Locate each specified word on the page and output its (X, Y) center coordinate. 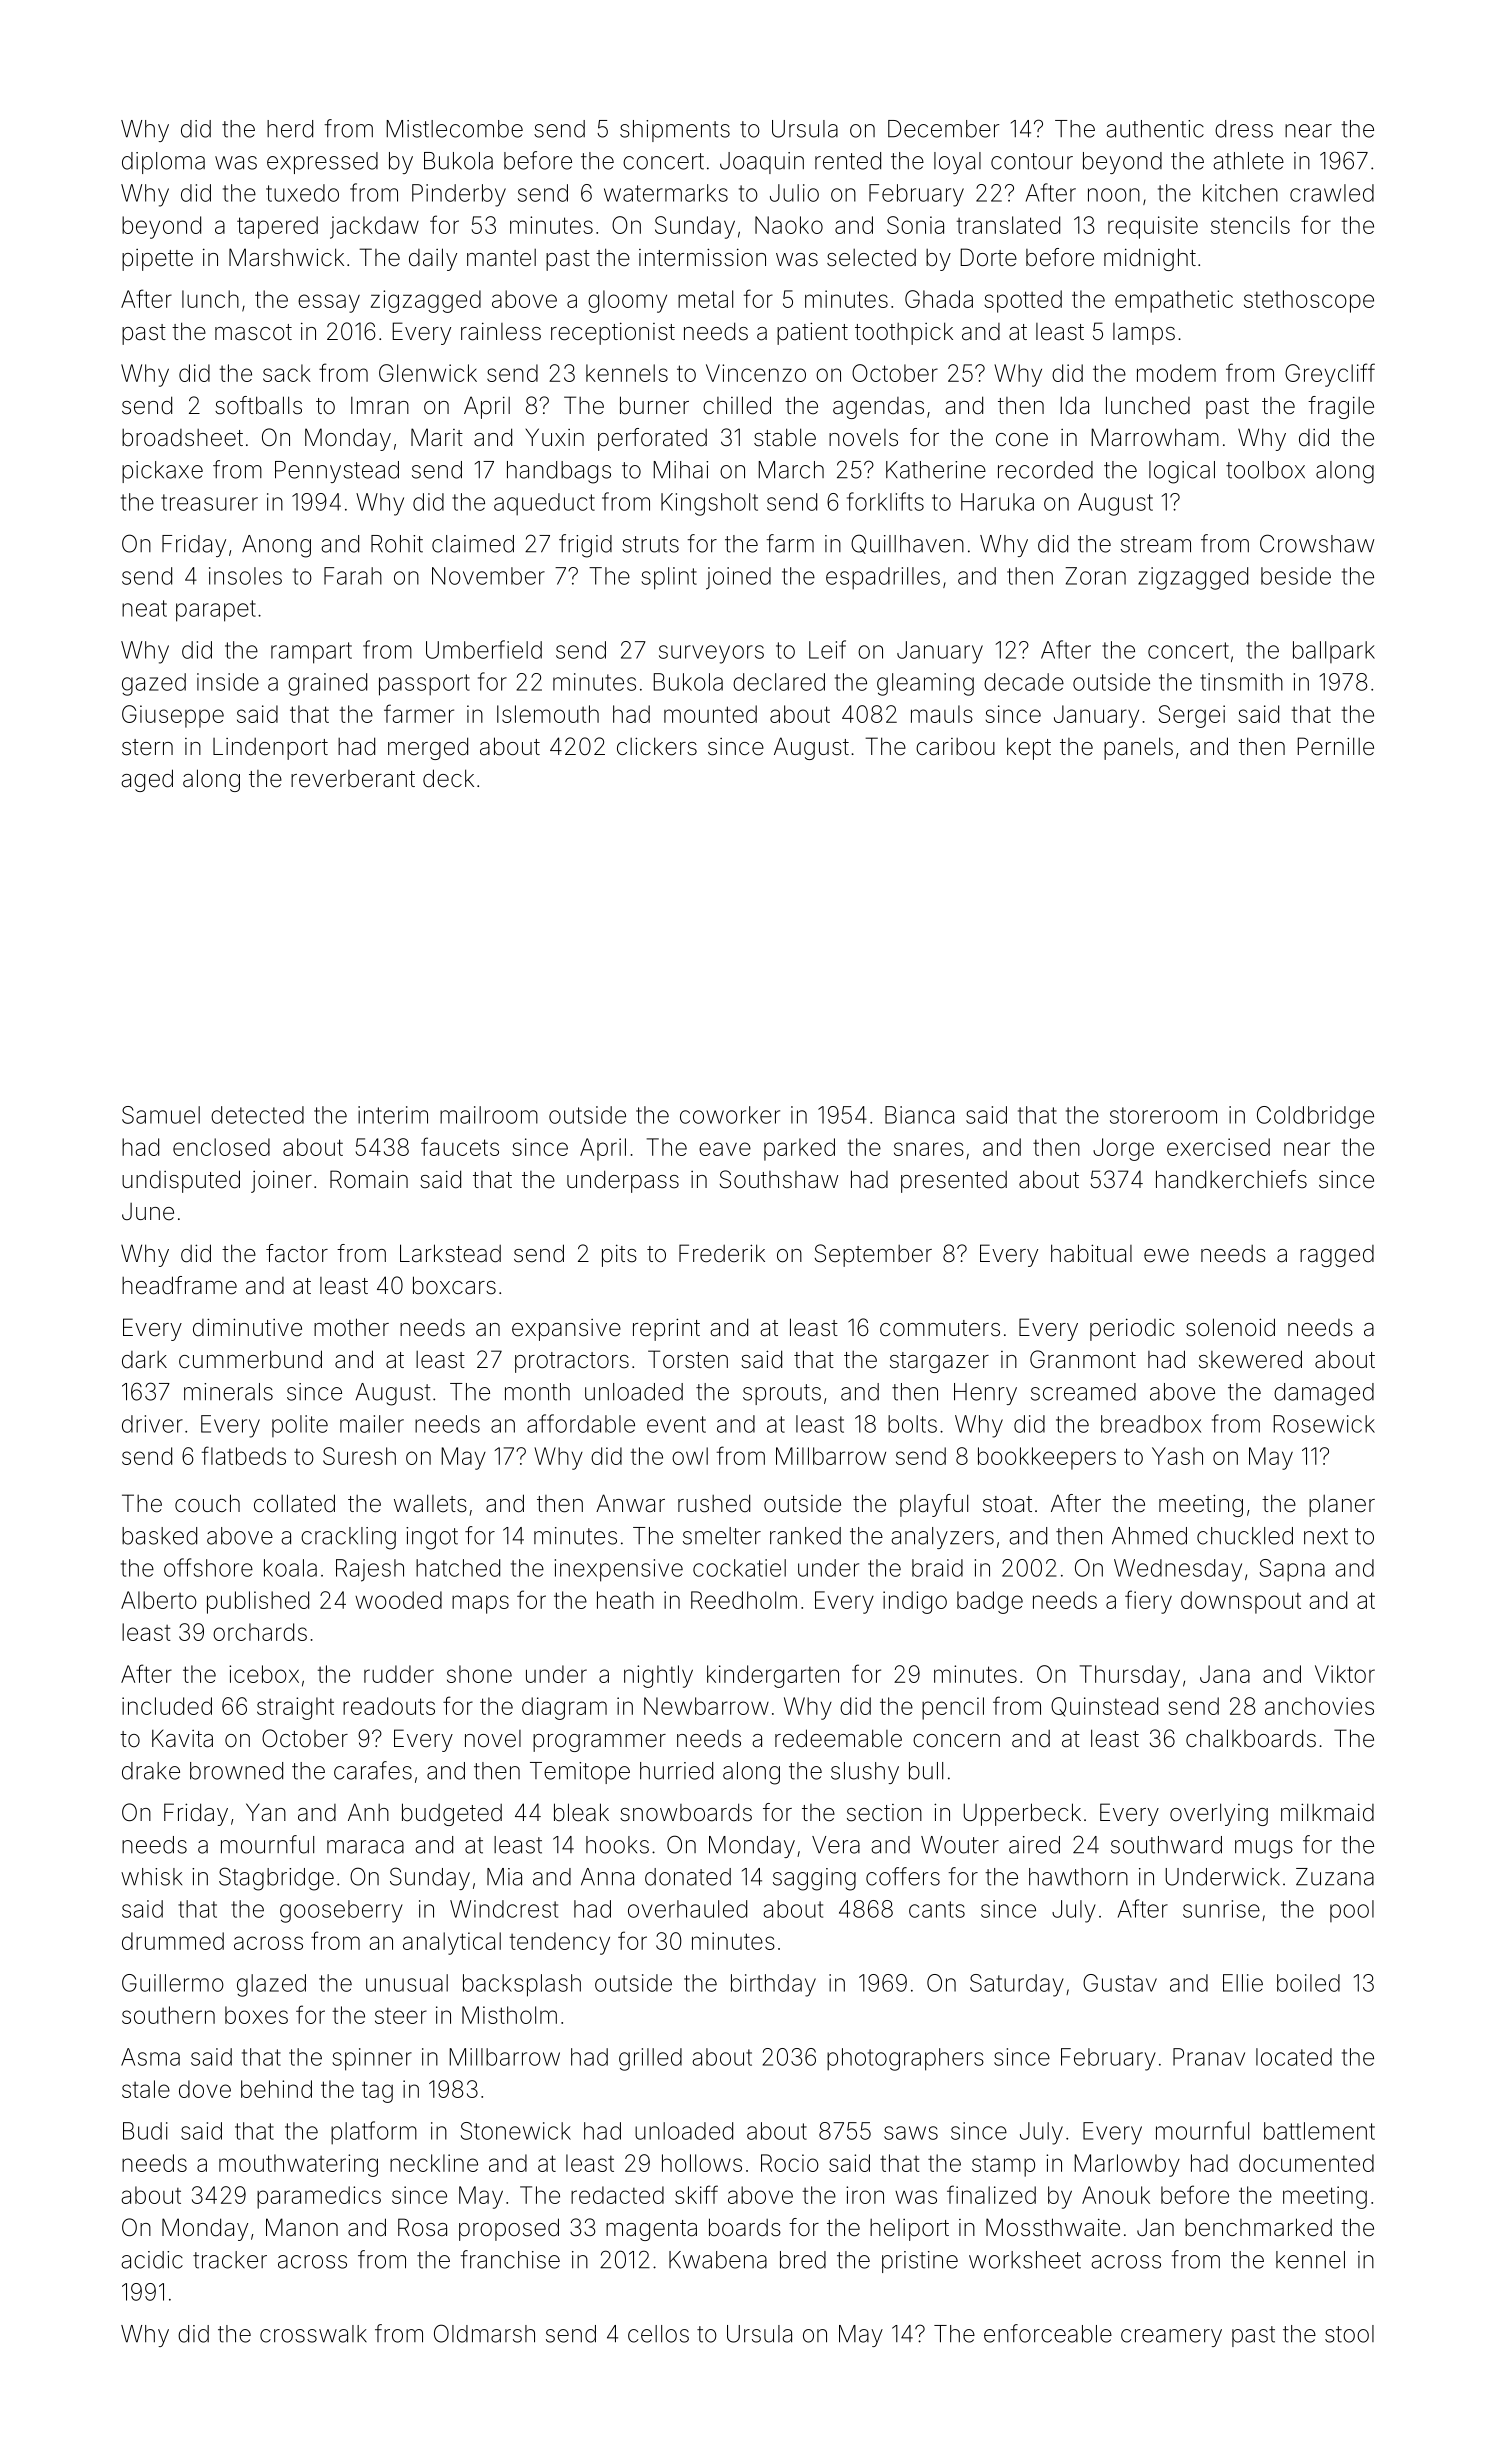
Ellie (1243, 1983)
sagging (814, 1879)
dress (1244, 129)
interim (393, 1115)
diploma (163, 163)
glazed (271, 1985)
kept (1029, 748)
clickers (657, 746)
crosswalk (313, 2334)
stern (147, 747)
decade (1024, 682)
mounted (710, 714)
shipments (675, 131)
